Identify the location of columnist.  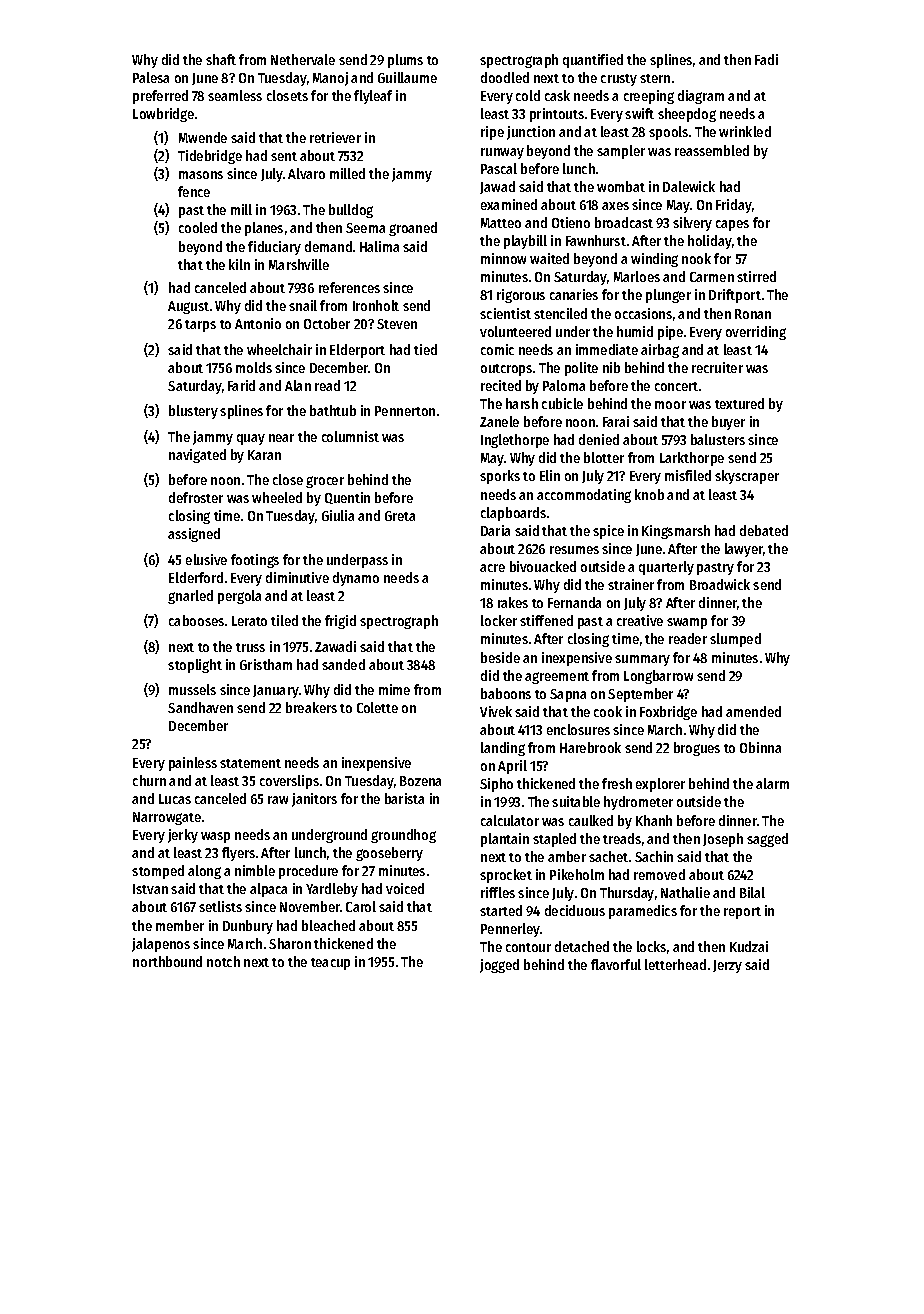
(350, 436).
